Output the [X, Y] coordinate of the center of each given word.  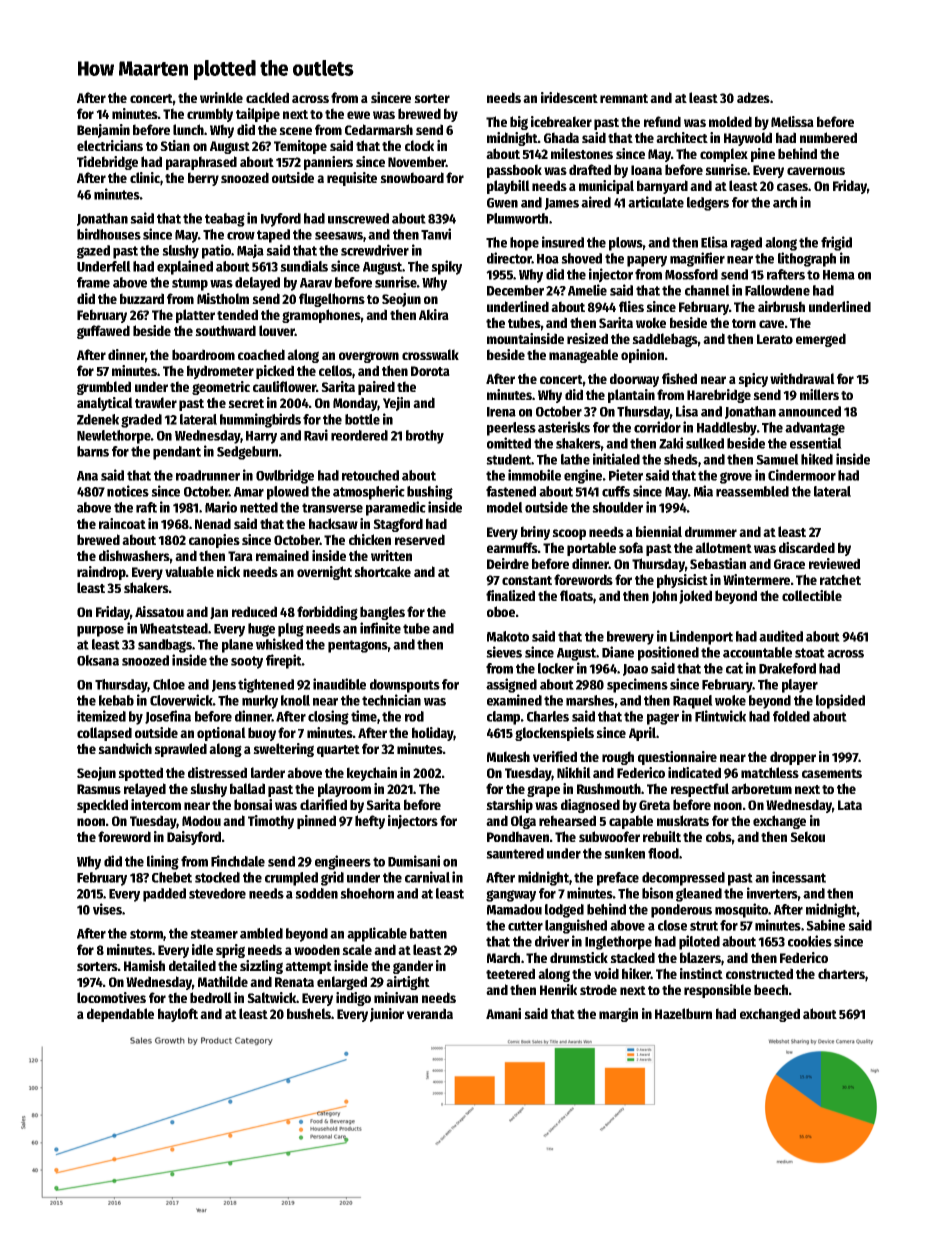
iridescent [569, 97]
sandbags [165, 646]
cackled [267, 97]
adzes [753, 97]
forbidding [327, 613]
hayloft [178, 1015]
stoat [810, 653]
